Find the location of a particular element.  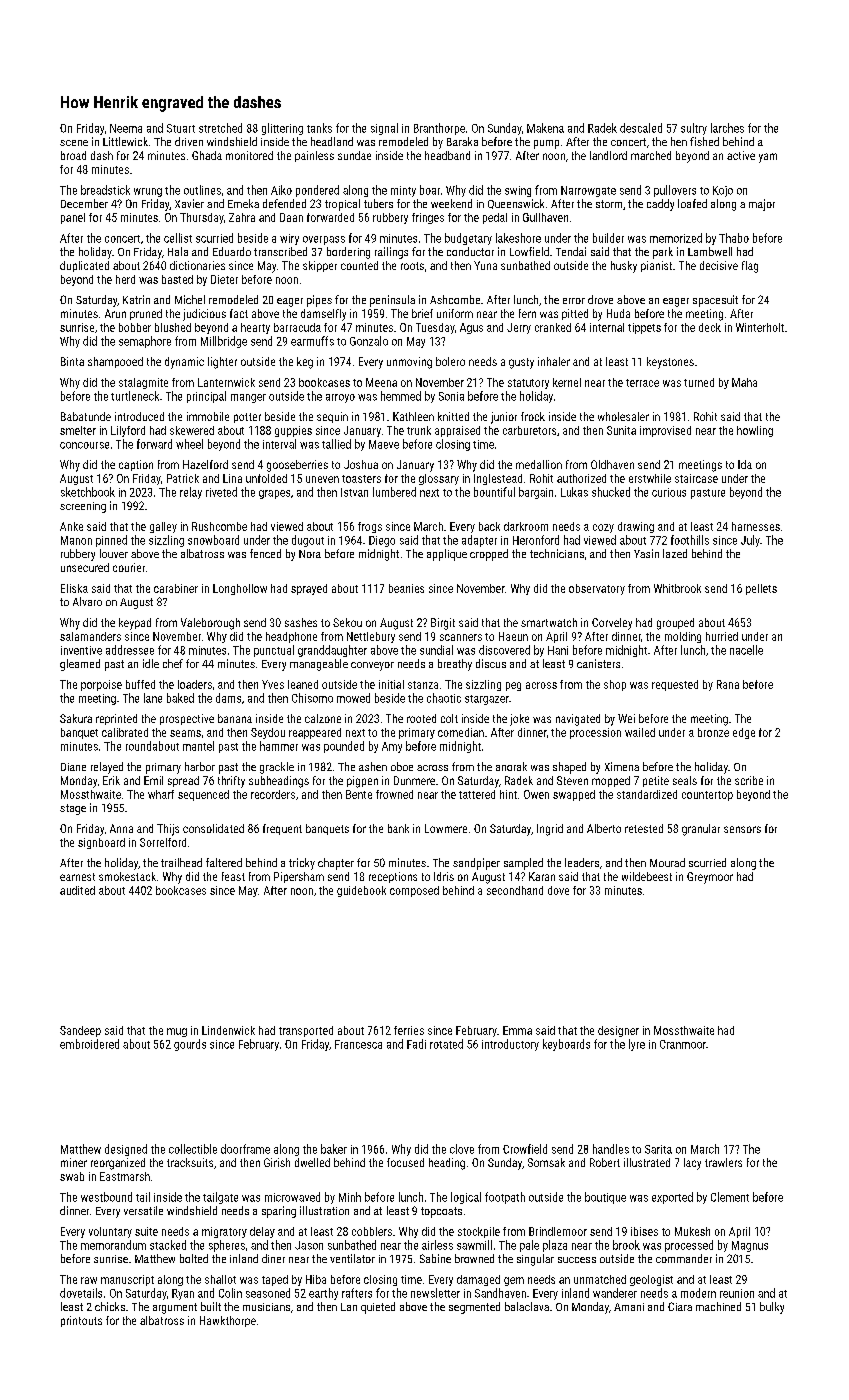

Diane is located at coordinates (73, 767).
